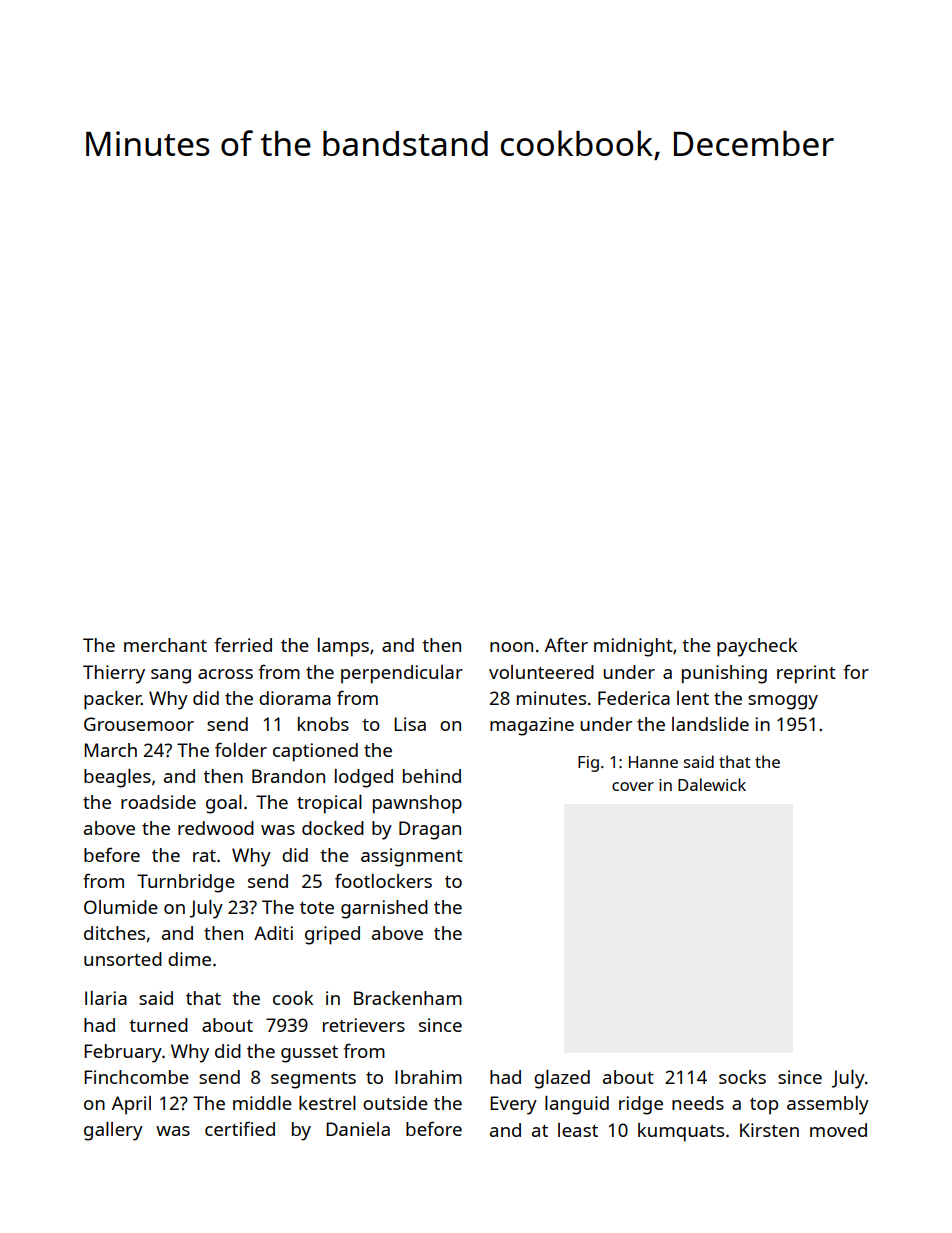 This document has height=1233, width=952. Describe the element at coordinates (384, 909) in the document. I see `garnished` at that location.
